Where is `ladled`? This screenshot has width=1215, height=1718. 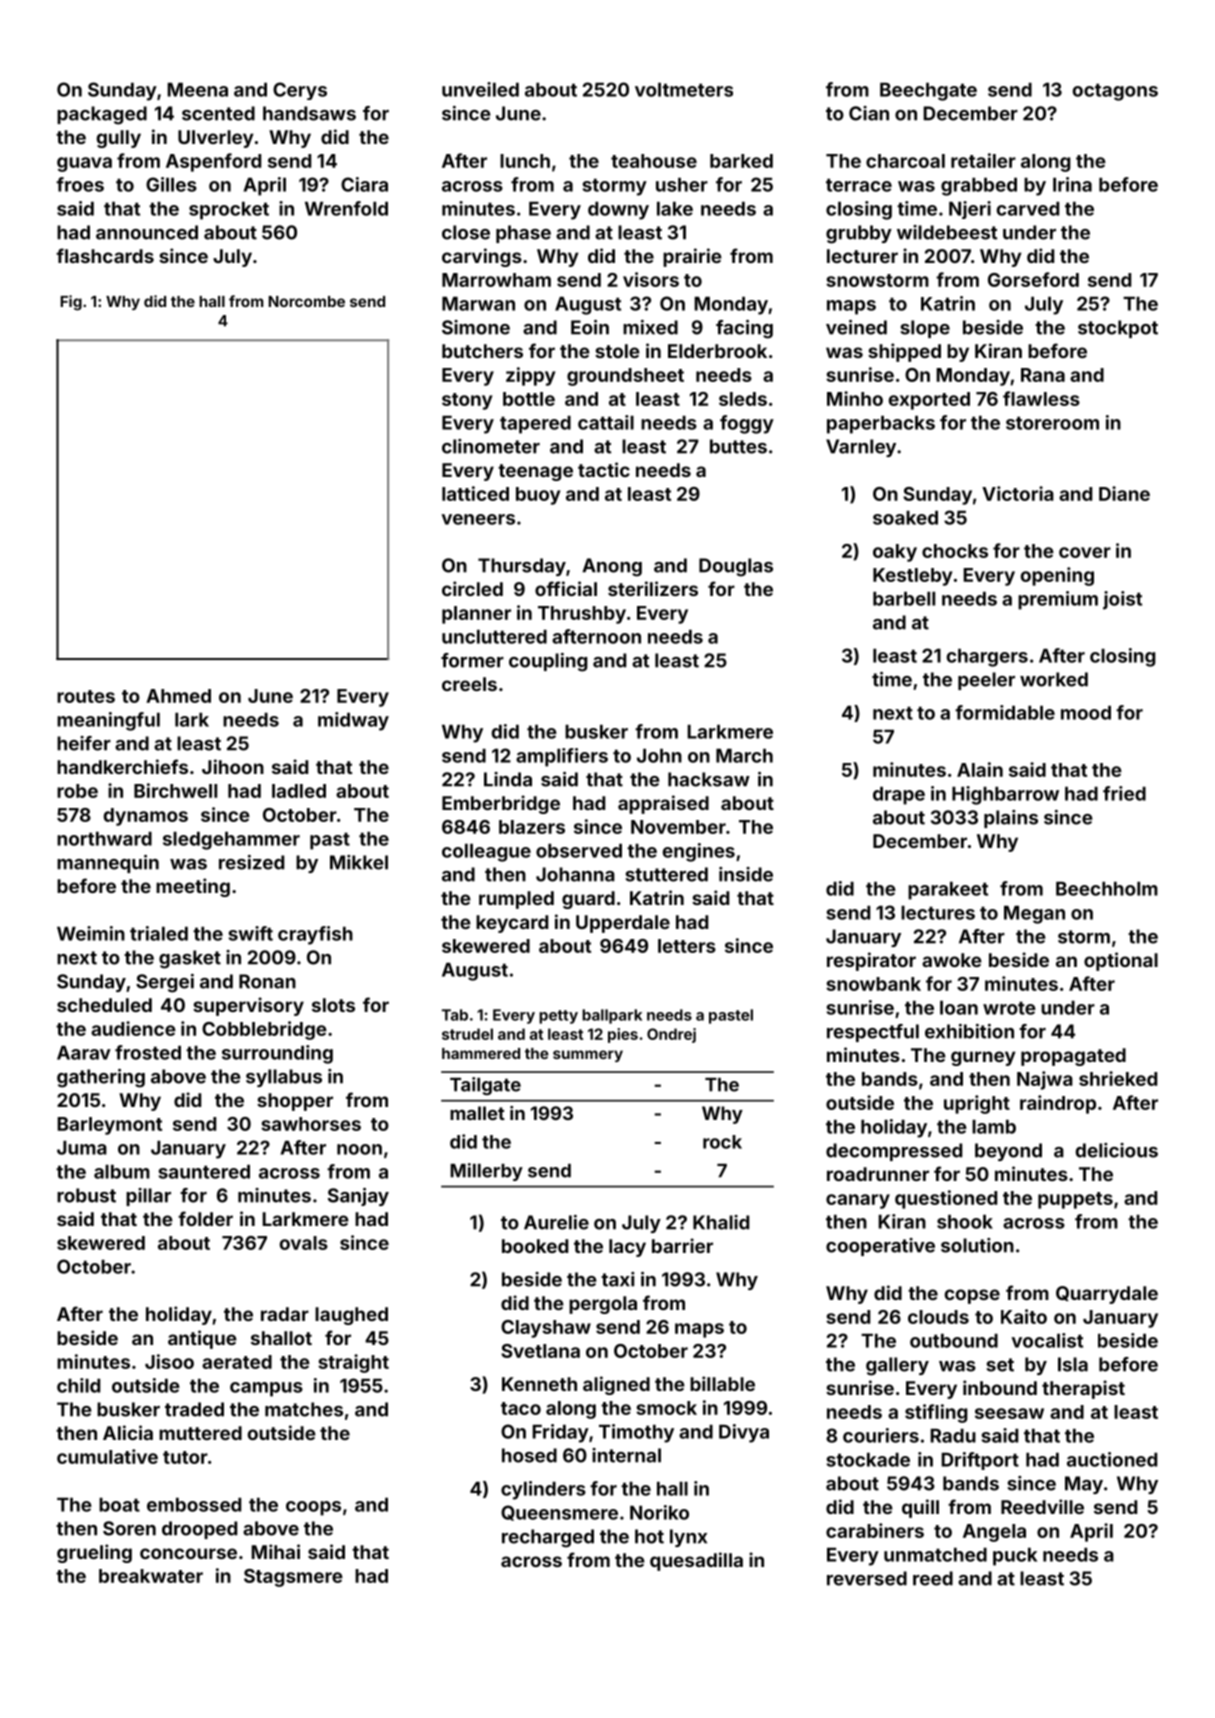
ladled is located at coordinates (299, 791).
